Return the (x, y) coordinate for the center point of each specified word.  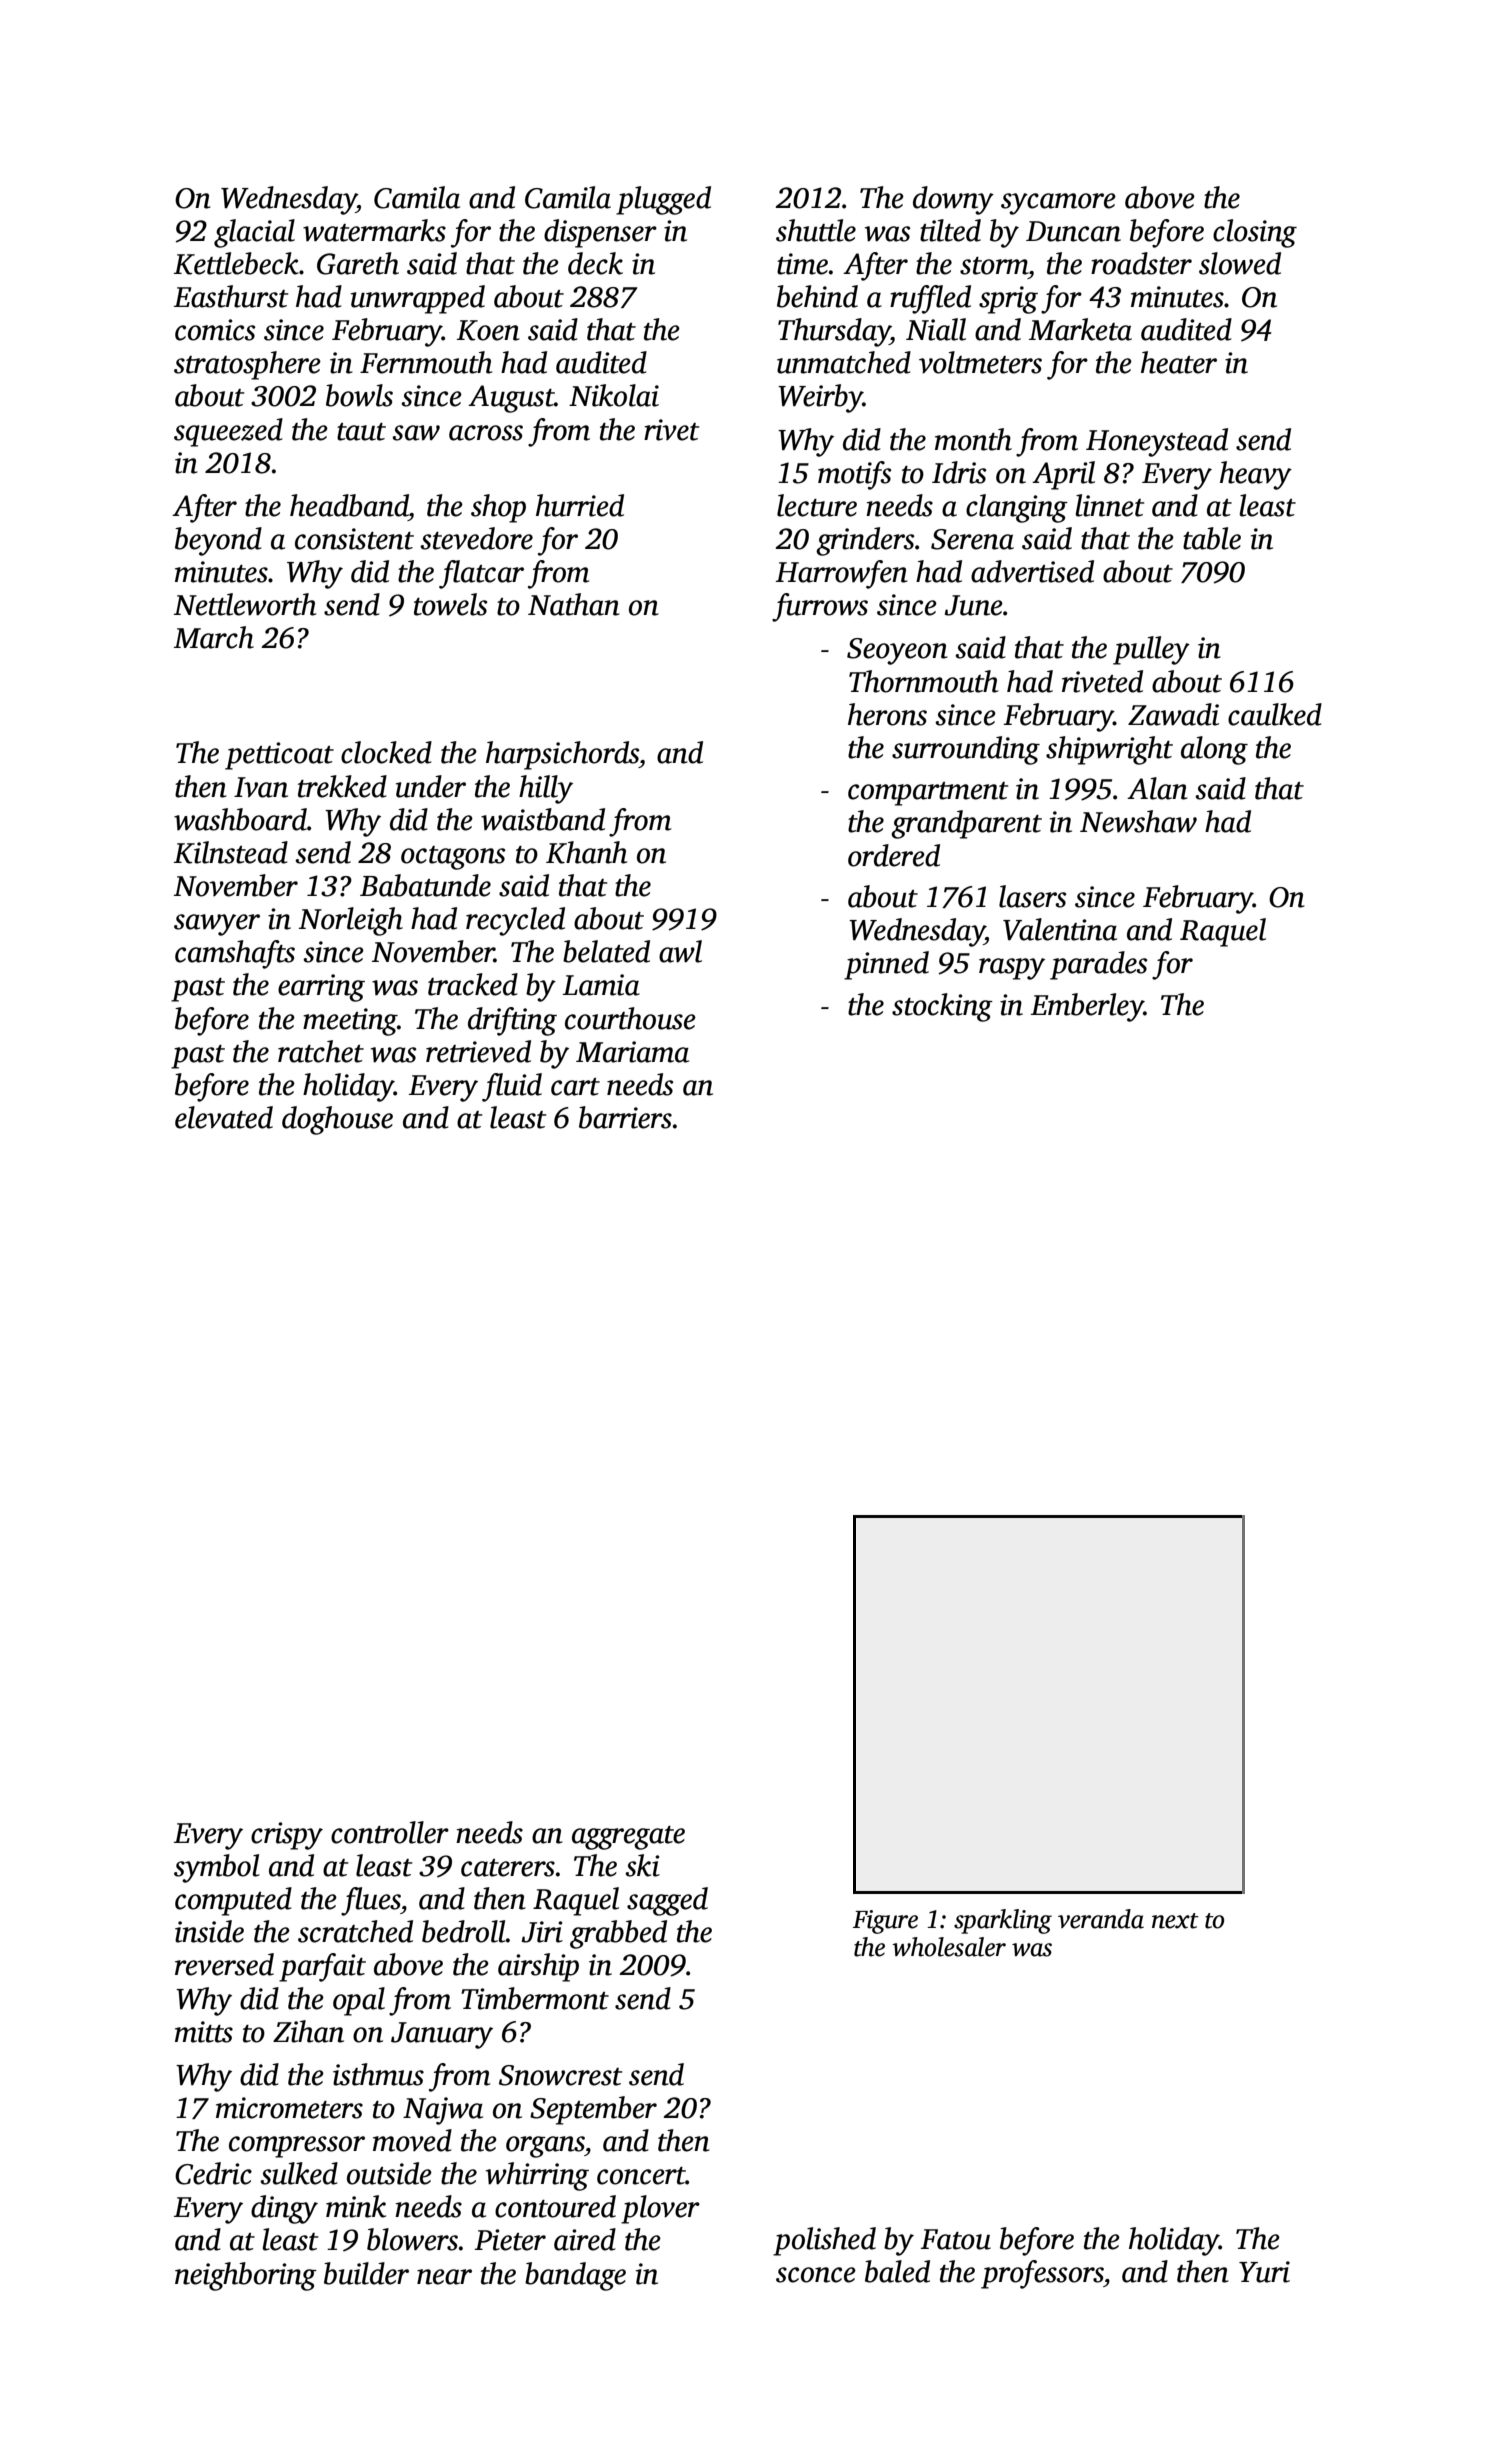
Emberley (1087, 1007)
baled (897, 2271)
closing (1255, 233)
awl (680, 951)
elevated (224, 1117)
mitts (204, 2032)
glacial (254, 233)
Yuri (1264, 2272)
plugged (663, 200)
